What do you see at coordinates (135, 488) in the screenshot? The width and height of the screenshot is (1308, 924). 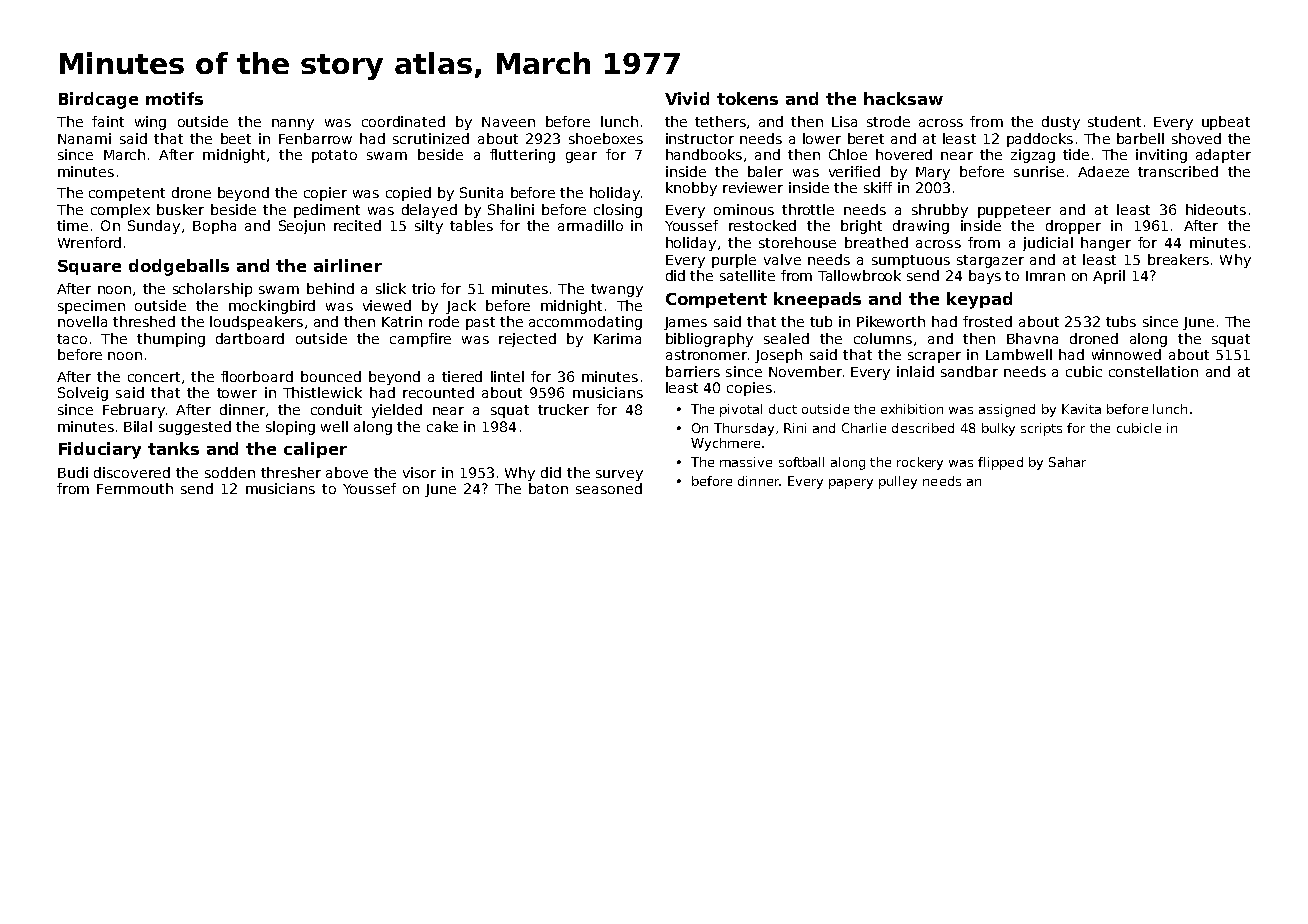 I see `Fernmouth` at bounding box center [135, 488].
